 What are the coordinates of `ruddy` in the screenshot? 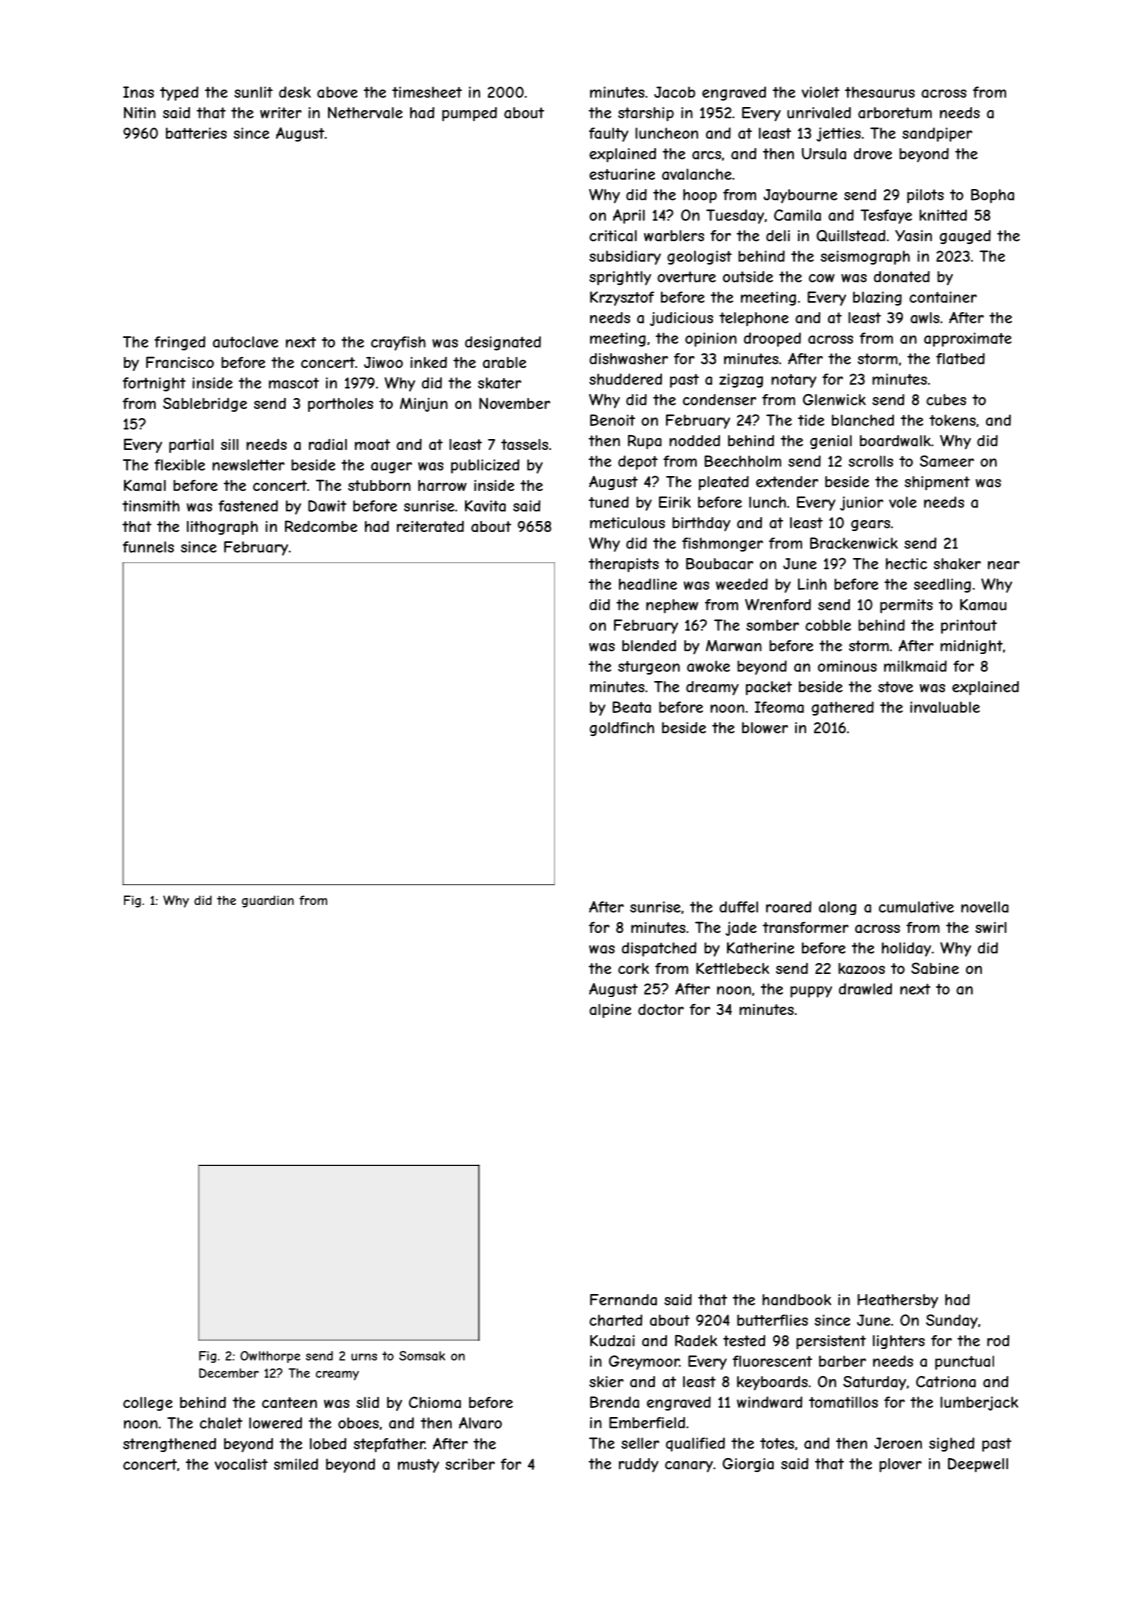 It's located at (639, 1465).
